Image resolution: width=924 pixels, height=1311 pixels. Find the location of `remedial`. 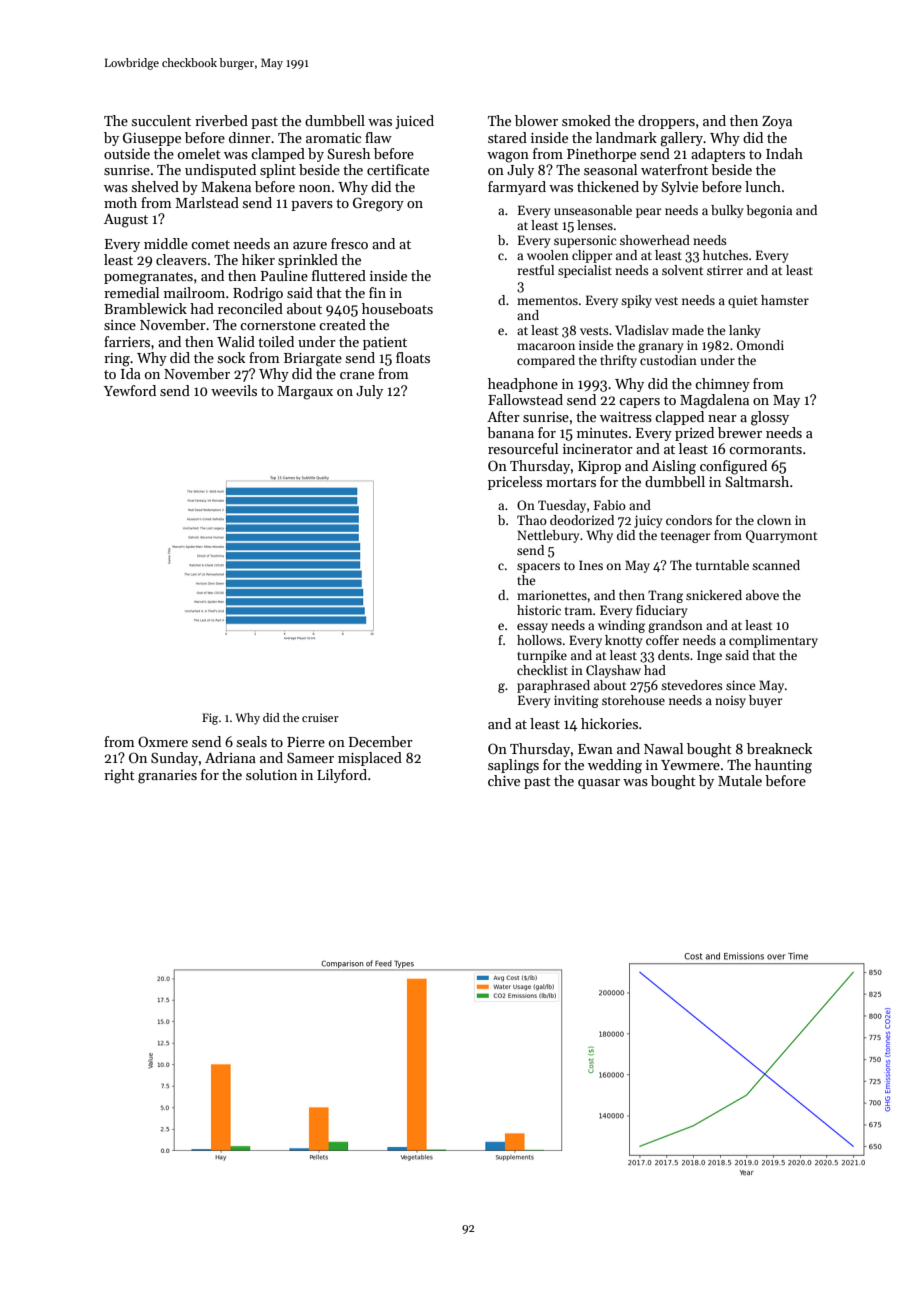

remedial is located at coordinates (131, 292).
